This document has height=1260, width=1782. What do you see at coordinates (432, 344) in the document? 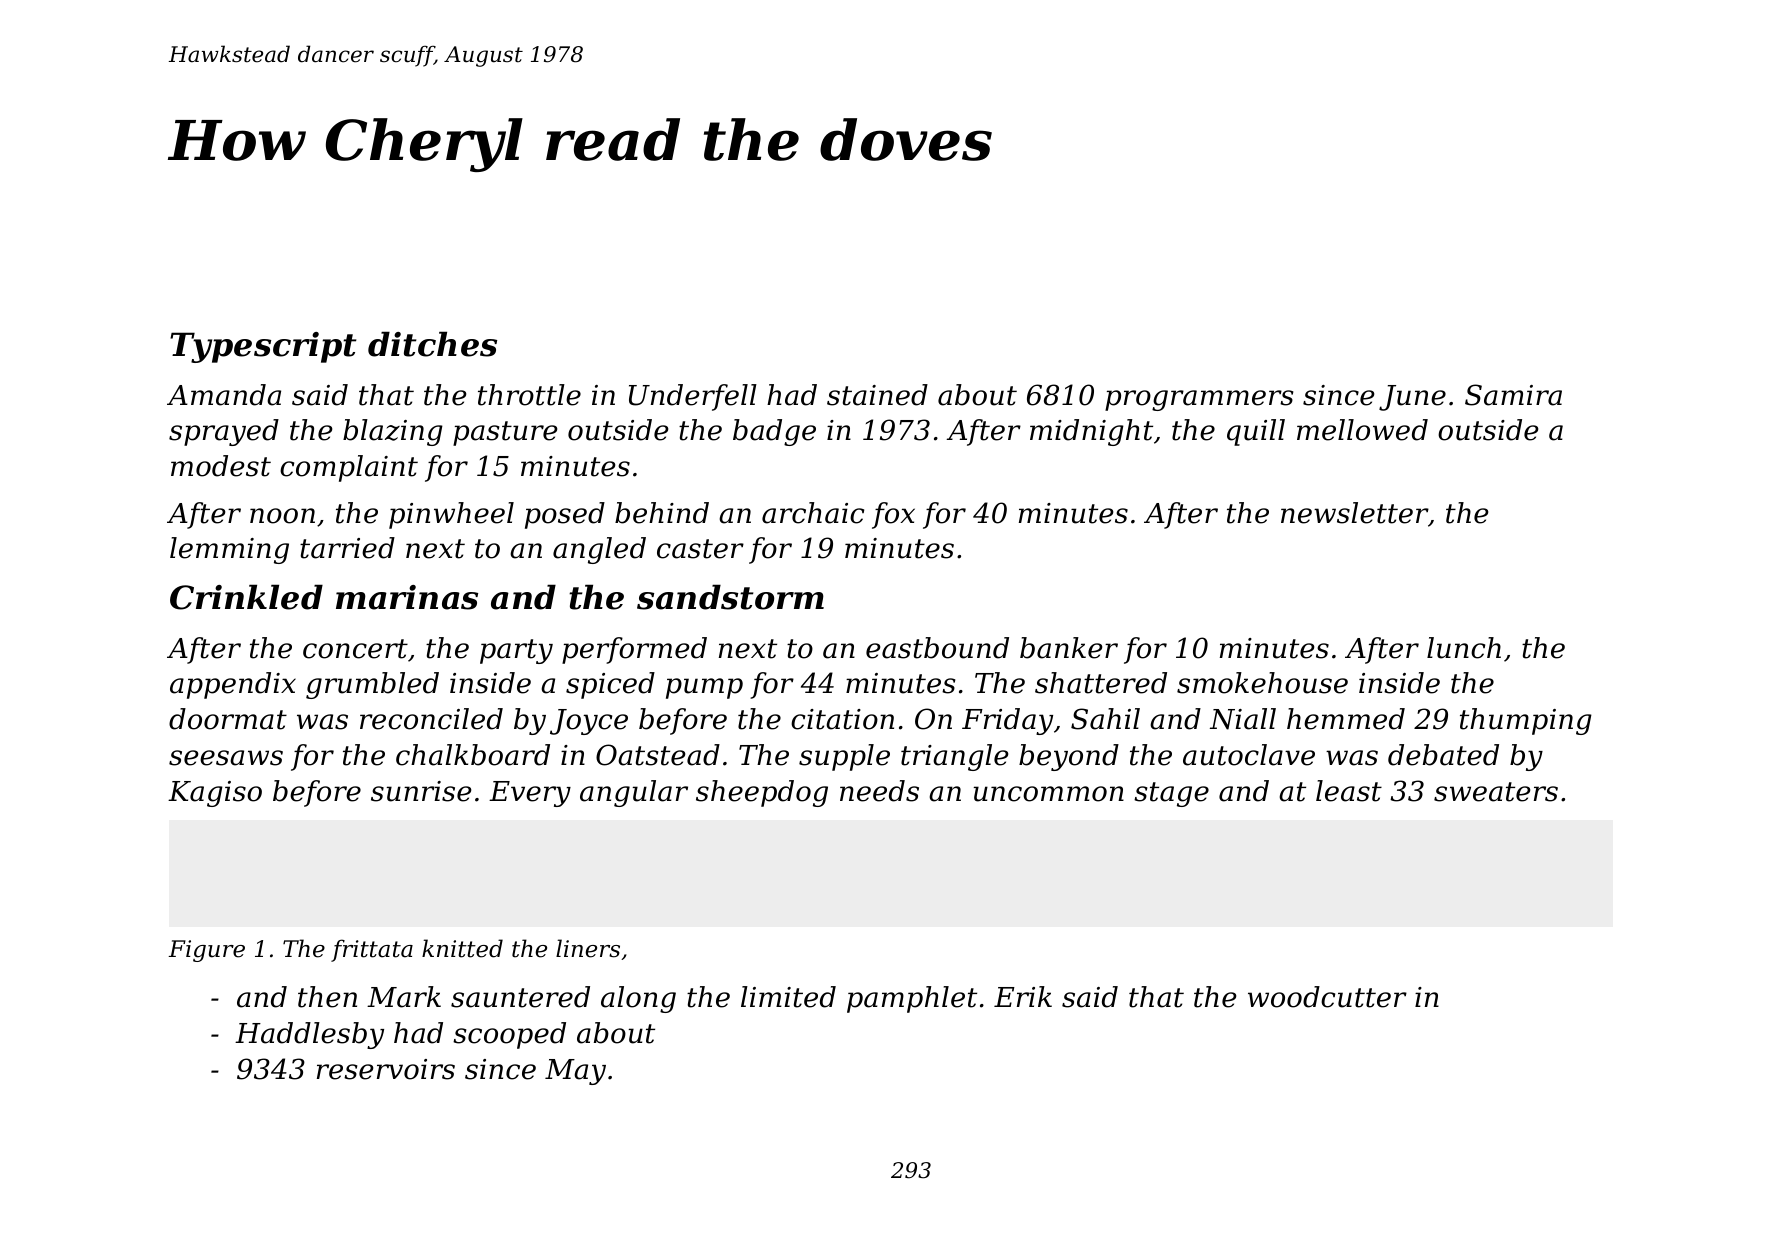
I see `ditches` at bounding box center [432, 344].
